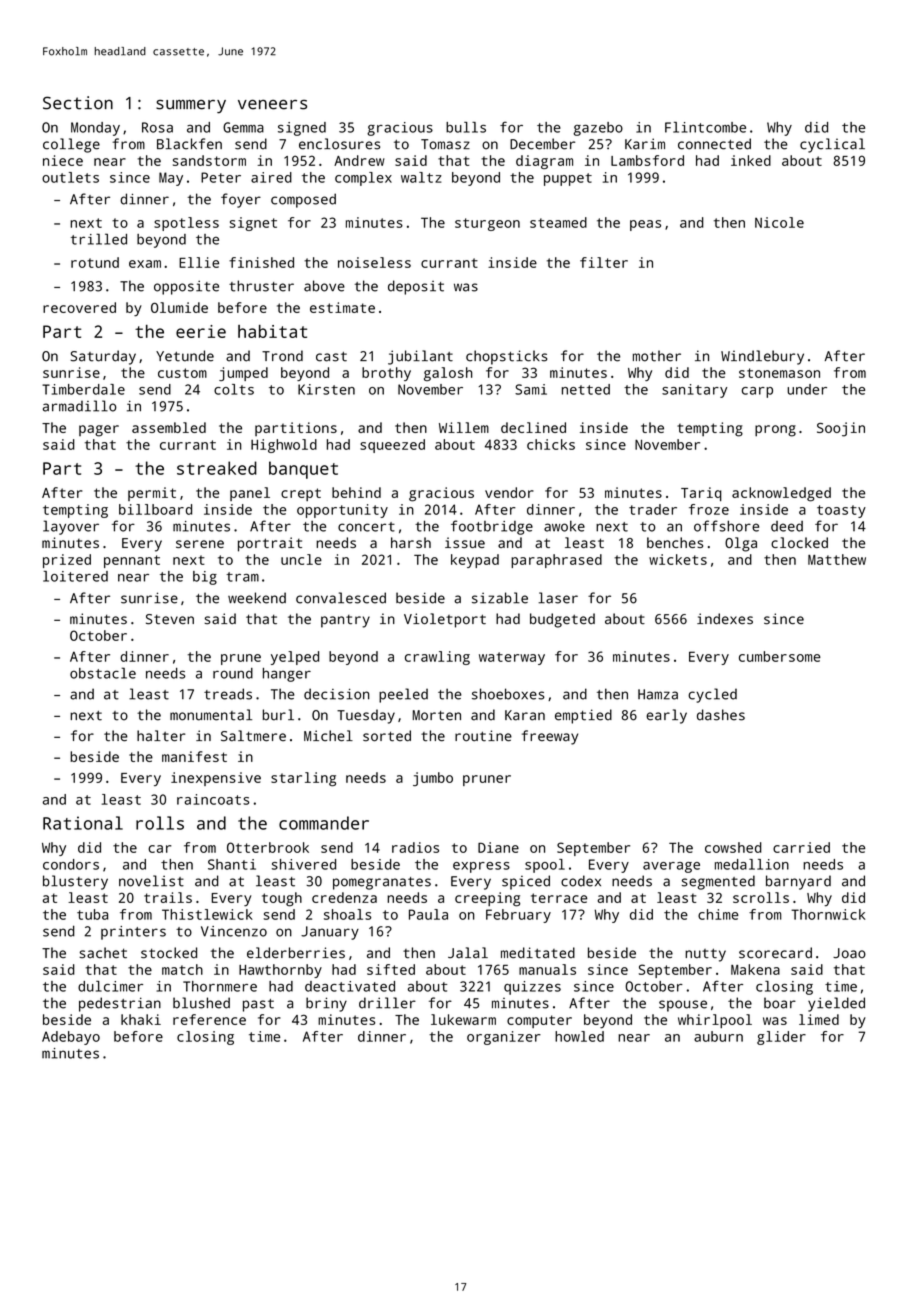 This image has width=908, height=1316. Describe the element at coordinates (762, 357) in the image. I see `Windlebury` at that location.
